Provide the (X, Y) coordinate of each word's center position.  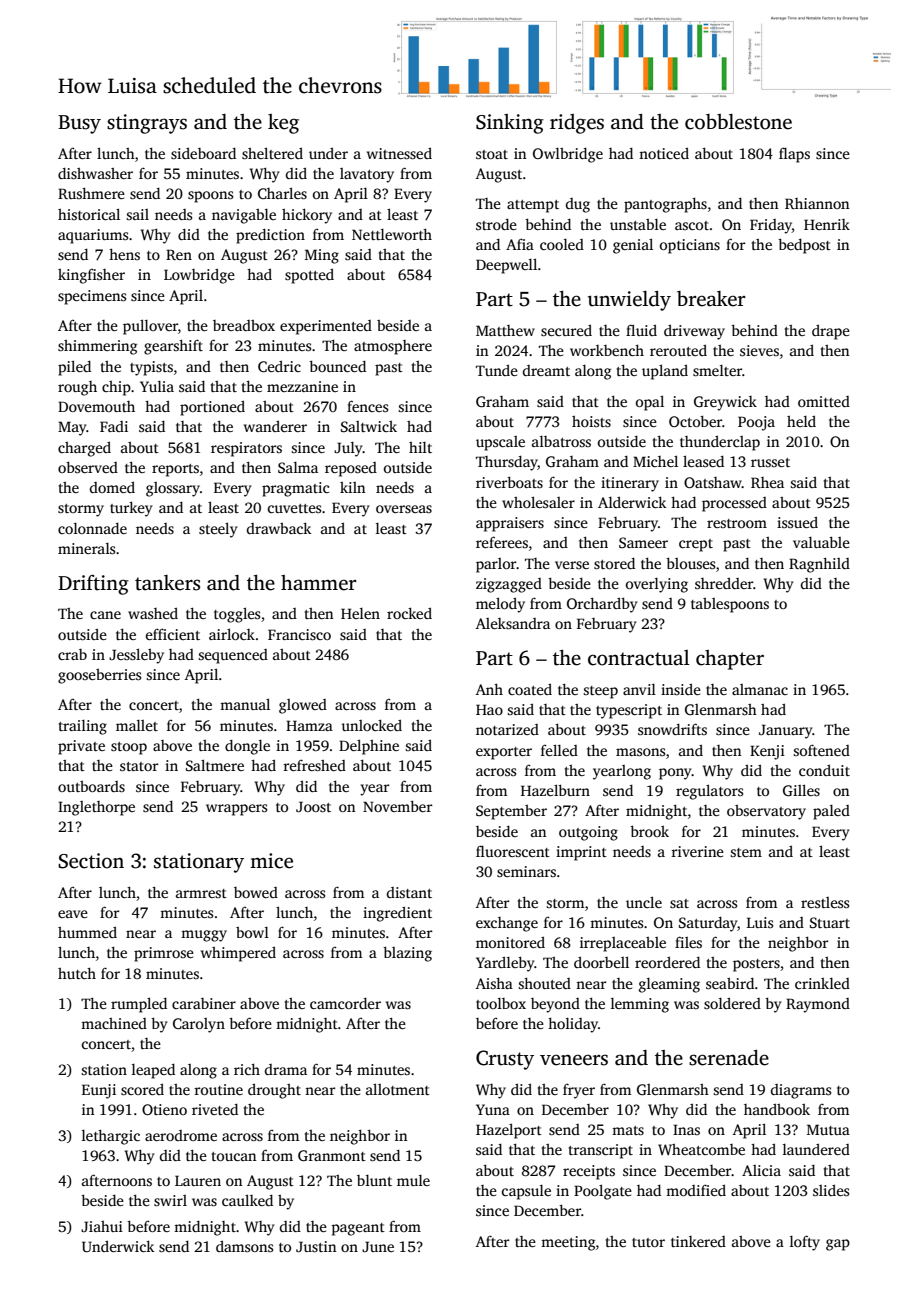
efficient (173, 634)
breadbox (244, 325)
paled (831, 812)
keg (283, 124)
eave (73, 914)
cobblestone (738, 122)
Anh (489, 689)
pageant (358, 1229)
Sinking (510, 124)
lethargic (111, 1137)
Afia (520, 244)
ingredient (397, 914)
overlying (657, 585)
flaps (794, 155)
